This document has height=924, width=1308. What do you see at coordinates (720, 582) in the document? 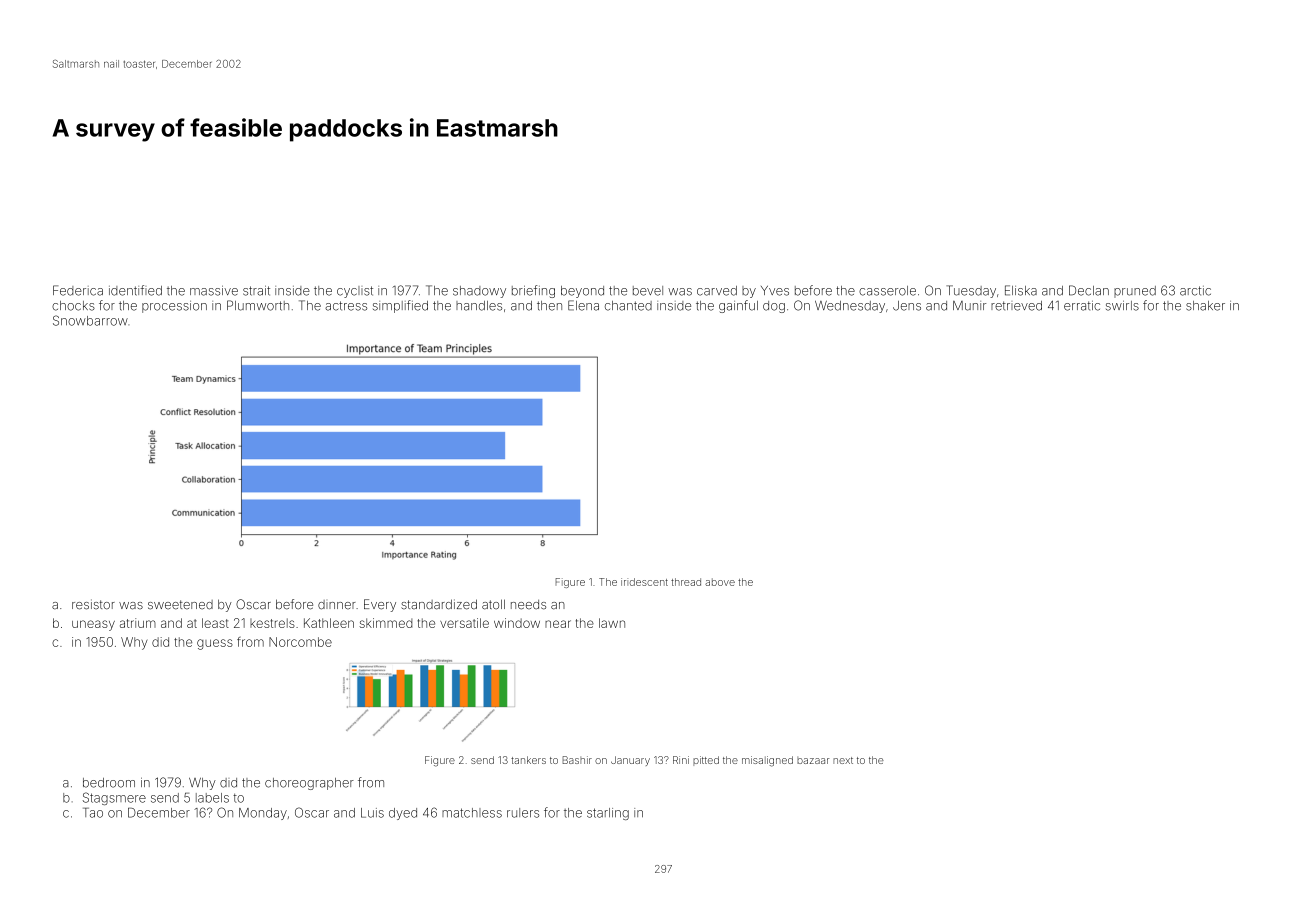
I see `above` at bounding box center [720, 582].
